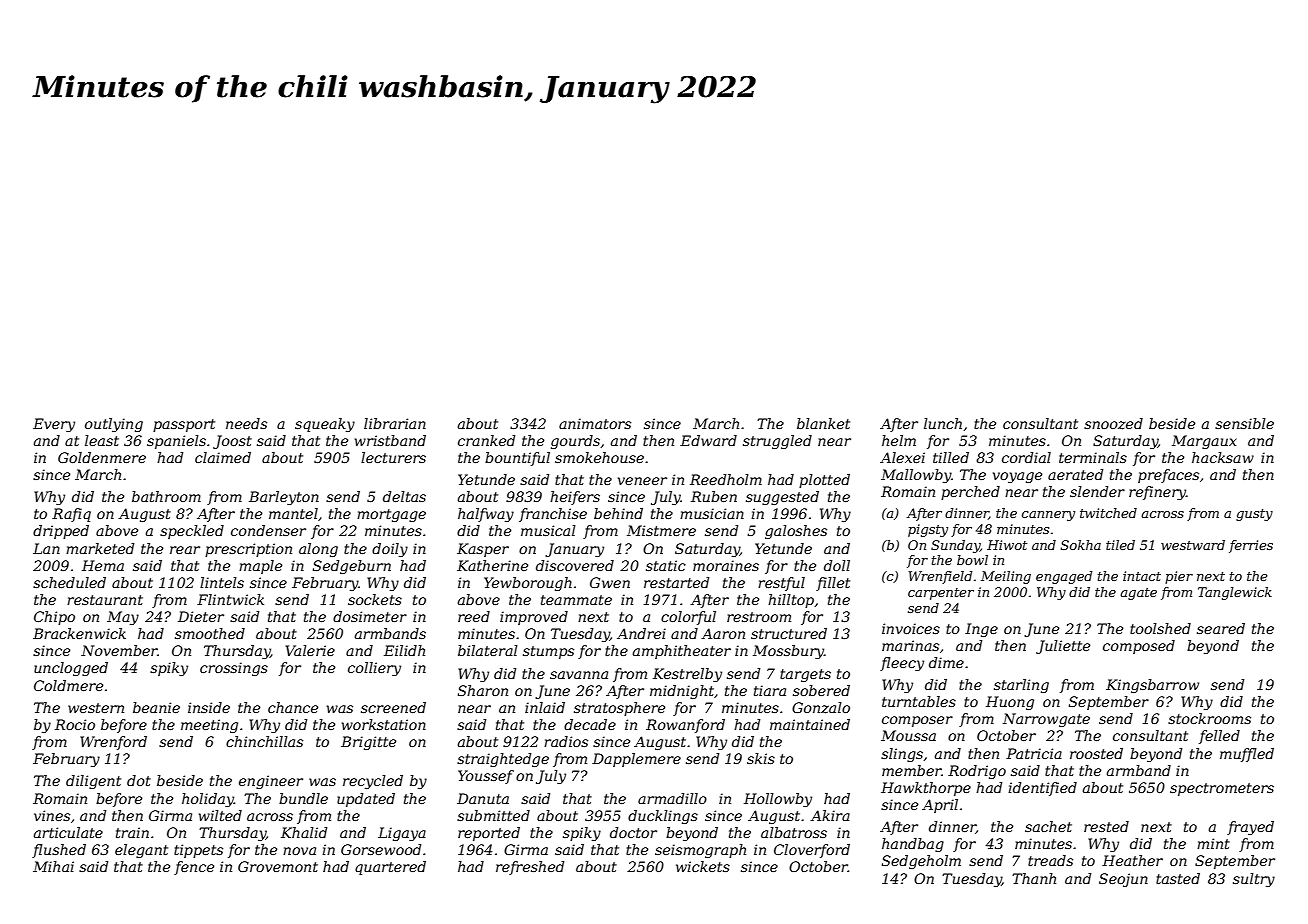  I want to click on quartered, so click(390, 868).
